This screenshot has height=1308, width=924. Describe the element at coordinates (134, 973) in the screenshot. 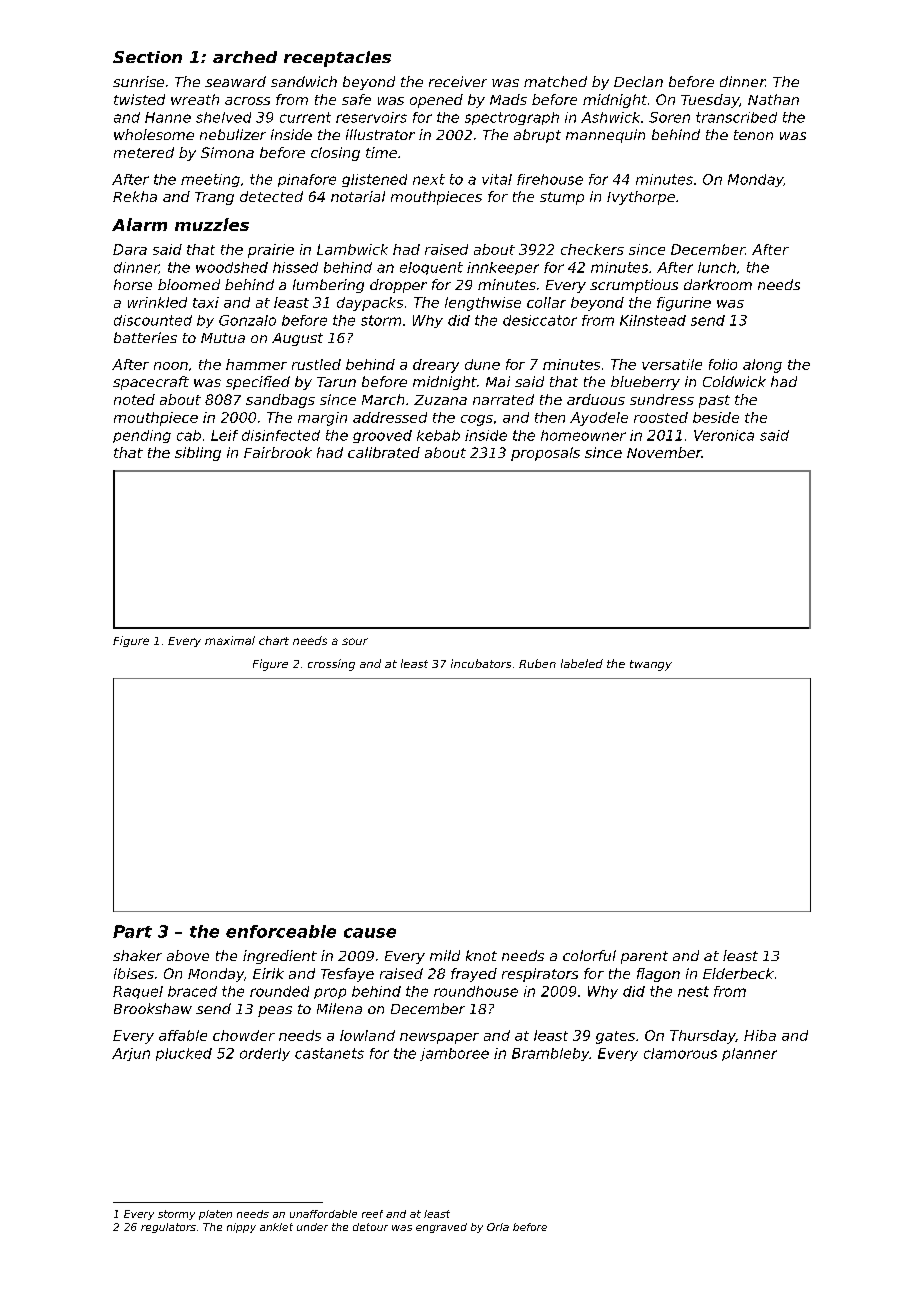

I see `ibises` at that location.
